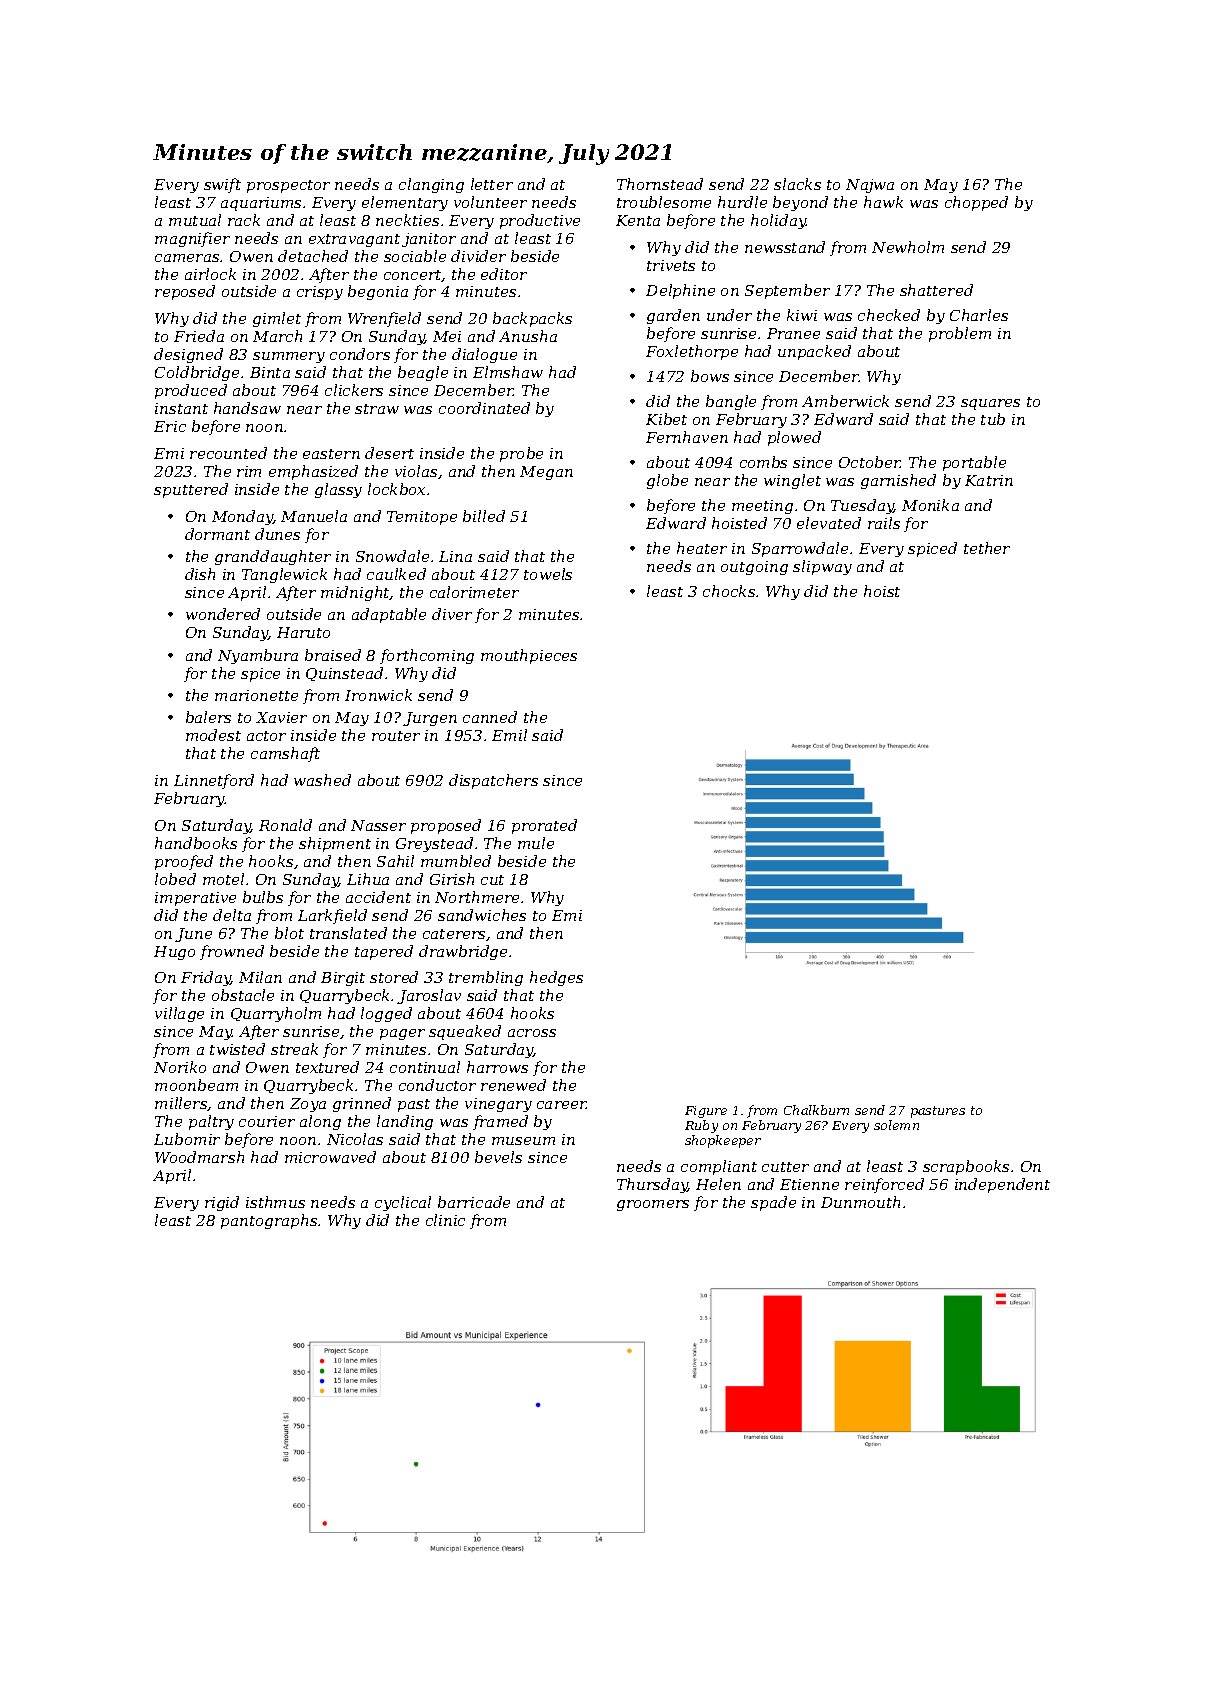  I want to click on slipway, so click(822, 567).
